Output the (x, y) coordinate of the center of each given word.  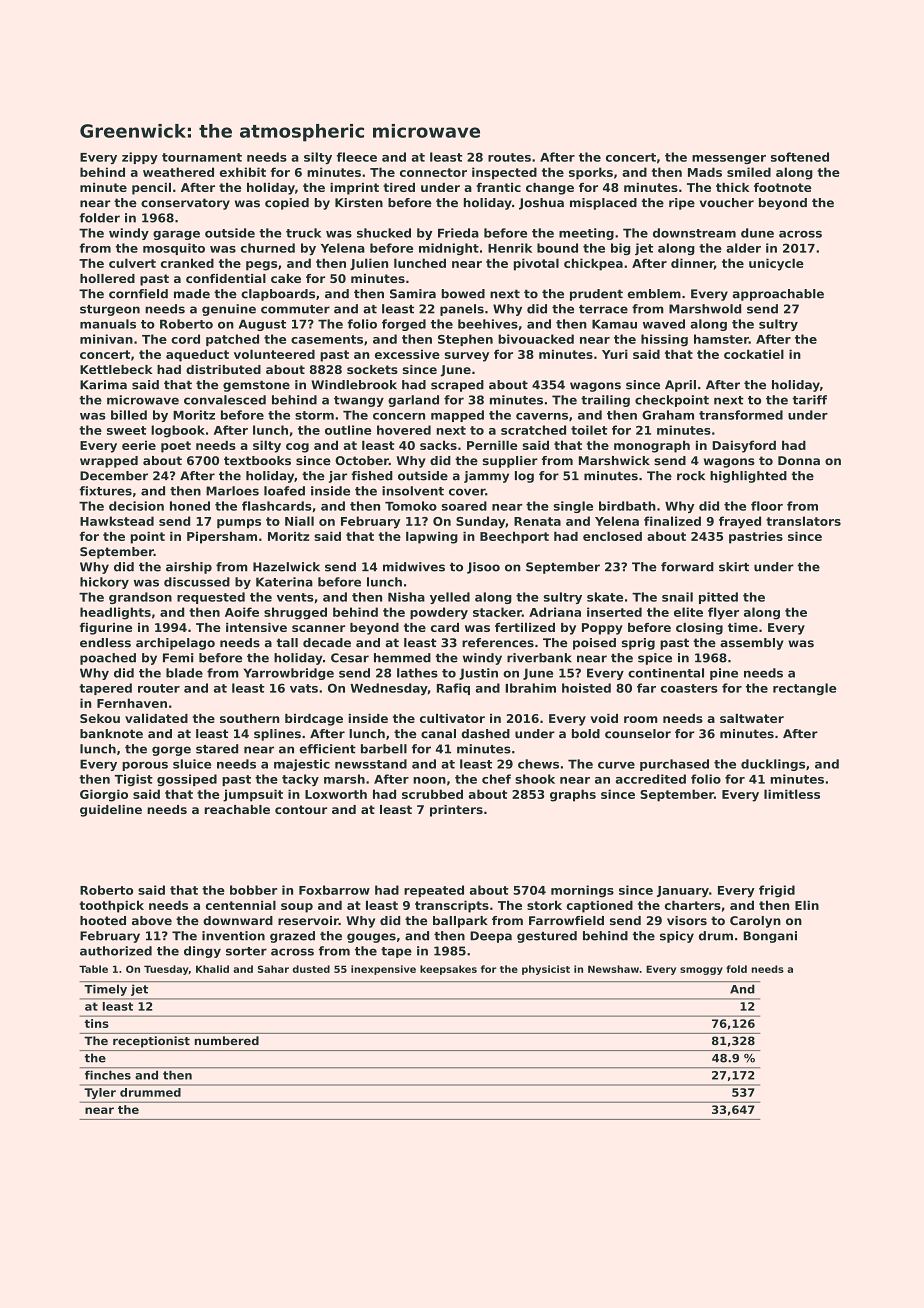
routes (509, 157)
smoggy (701, 971)
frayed (740, 522)
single (573, 507)
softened (800, 157)
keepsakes (448, 970)
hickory (104, 583)
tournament (202, 157)
